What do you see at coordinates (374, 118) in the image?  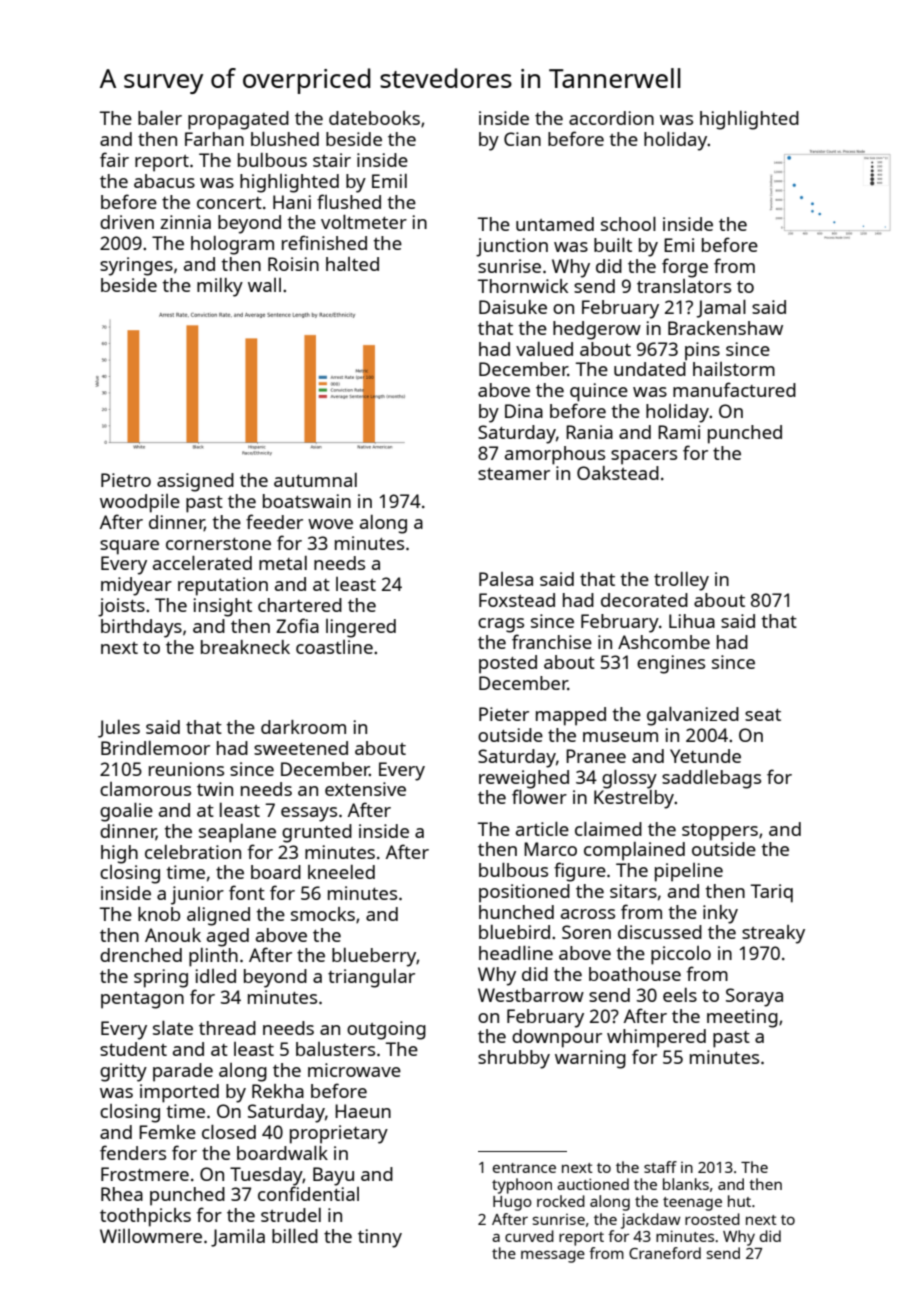 I see `datebooks` at bounding box center [374, 118].
